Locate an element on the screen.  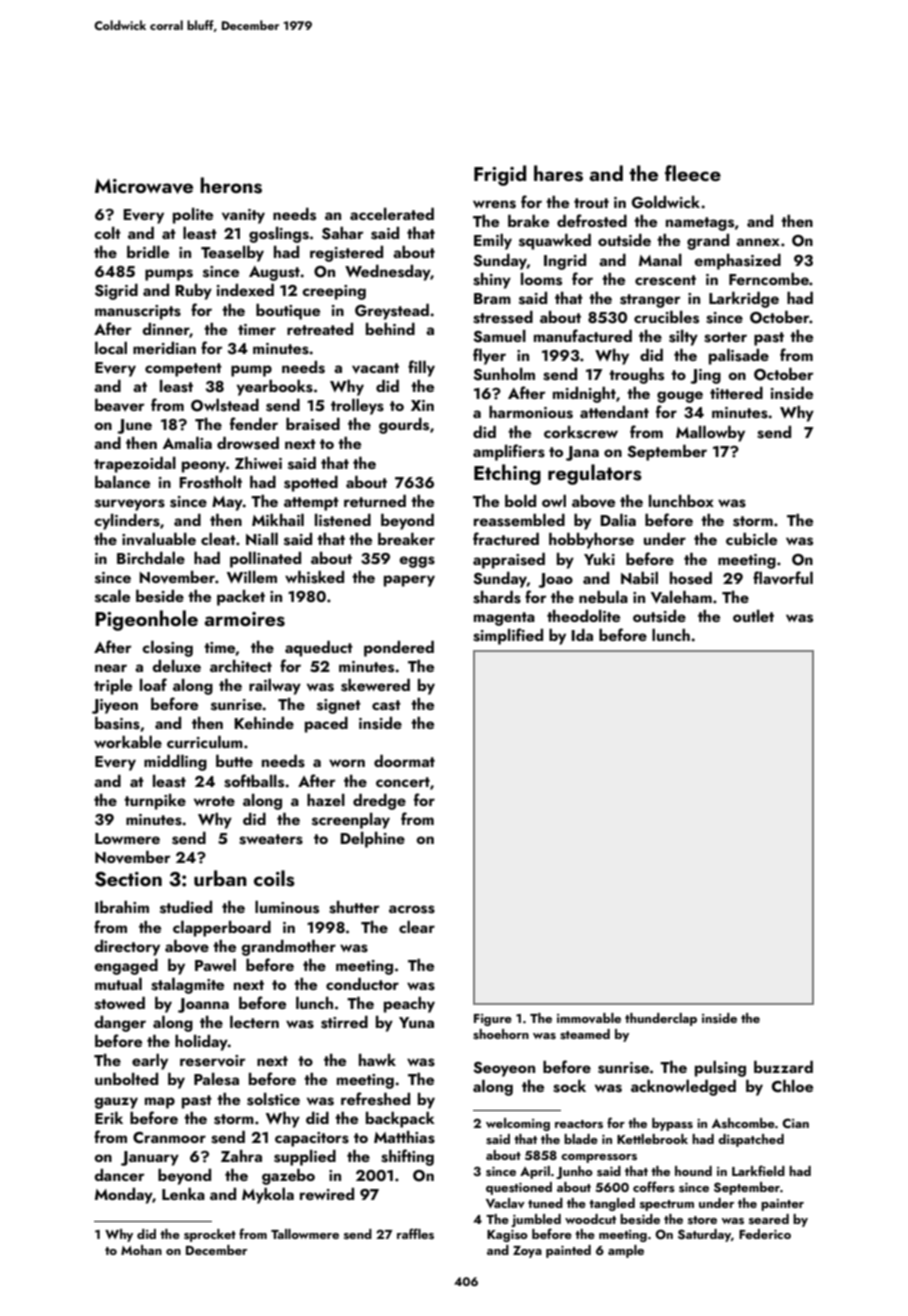
raffles is located at coordinates (415, 1233).
